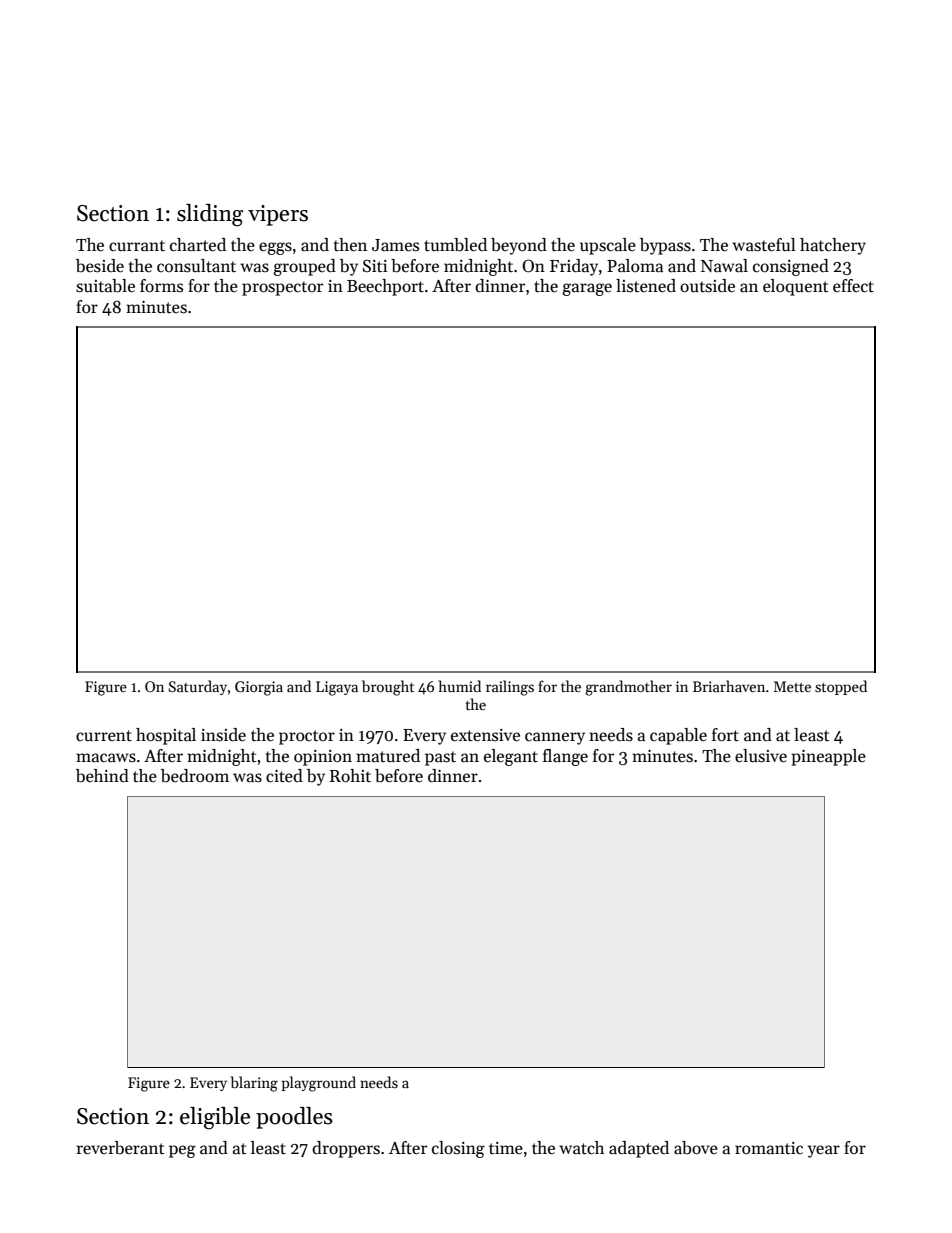  I want to click on Mette, so click(792, 686).
